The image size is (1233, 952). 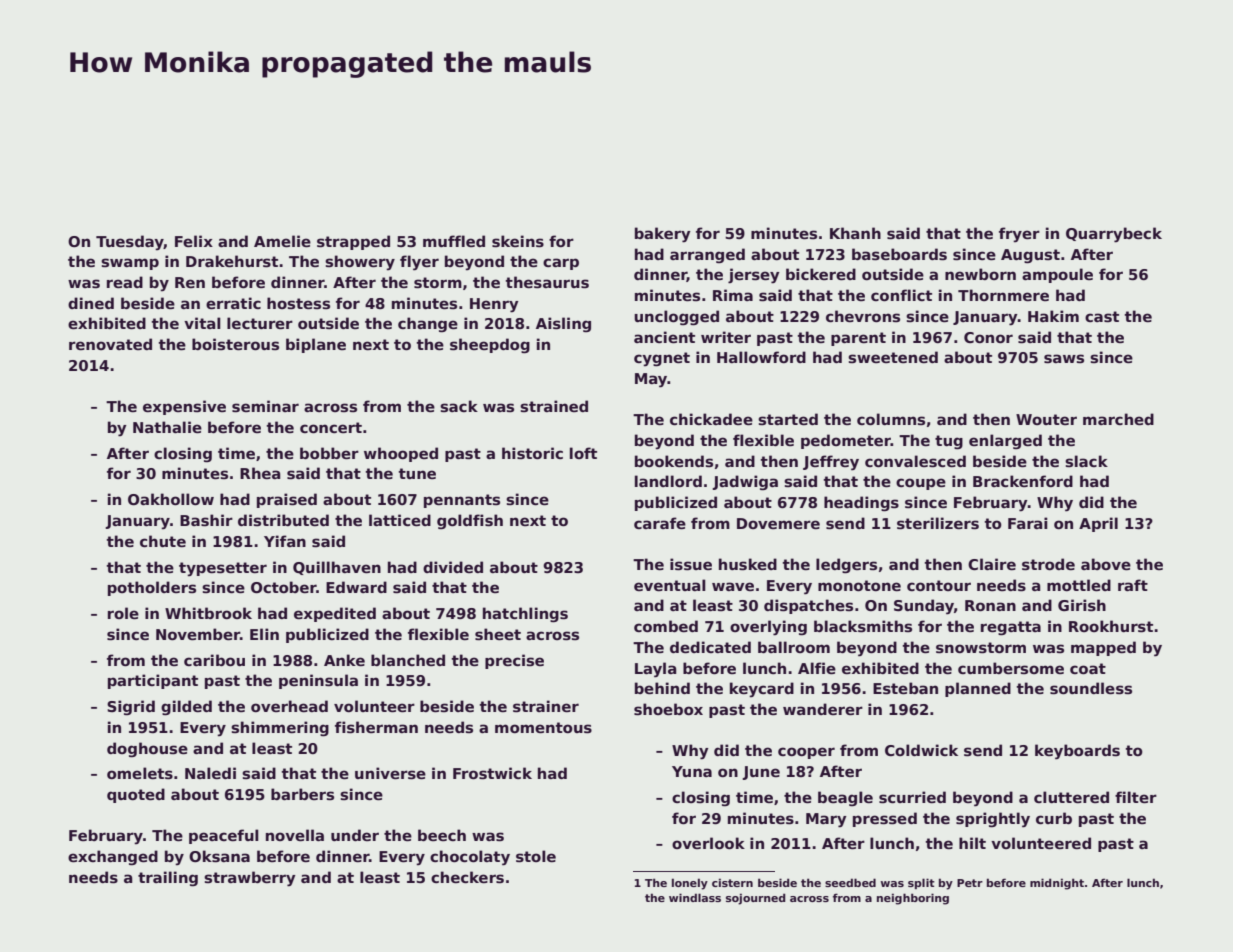 What do you see at coordinates (1102, 316) in the screenshot?
I see `cast` at bounding box center [1102, 316].
